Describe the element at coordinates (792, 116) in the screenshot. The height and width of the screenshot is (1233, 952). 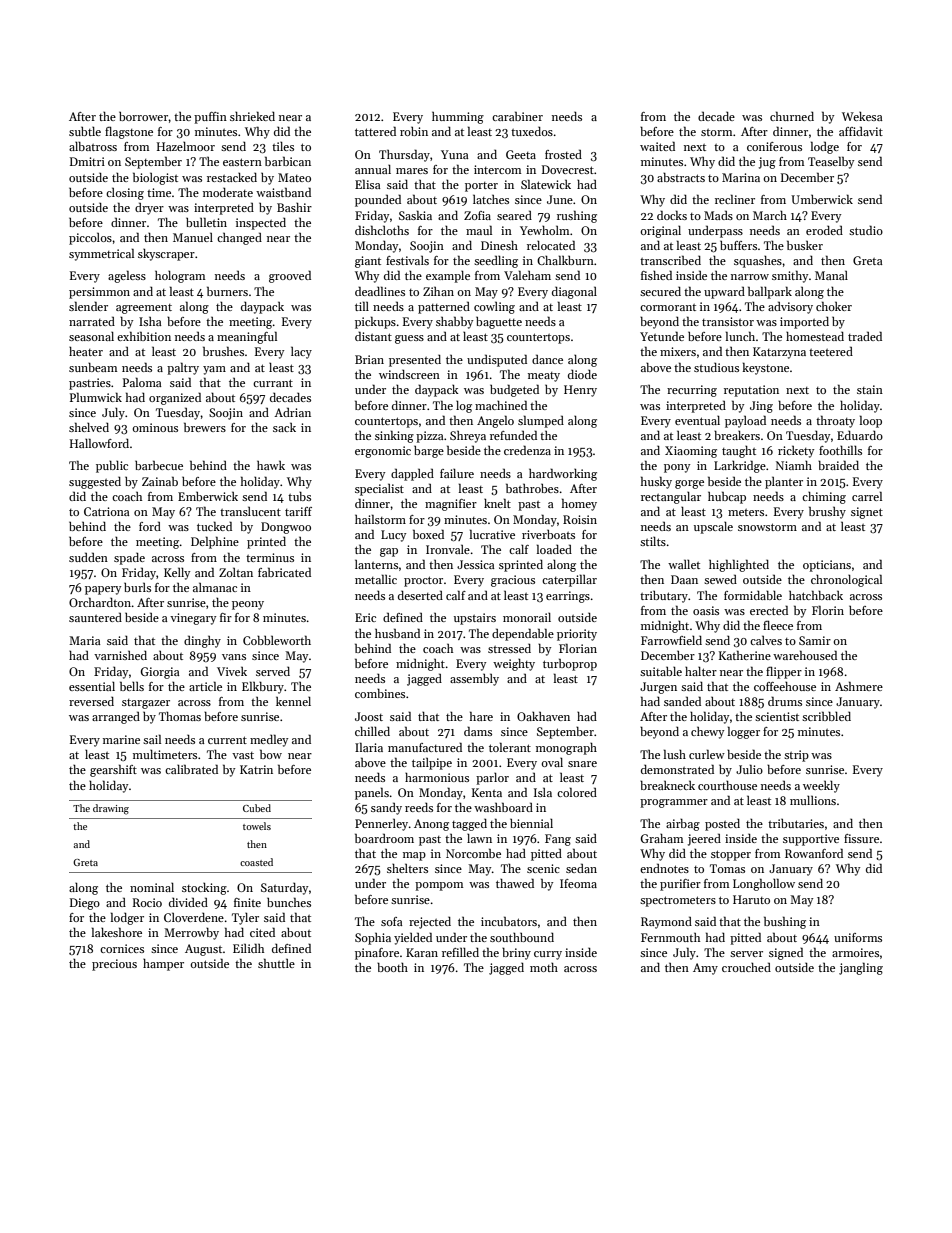
I see `churned` at that location.
